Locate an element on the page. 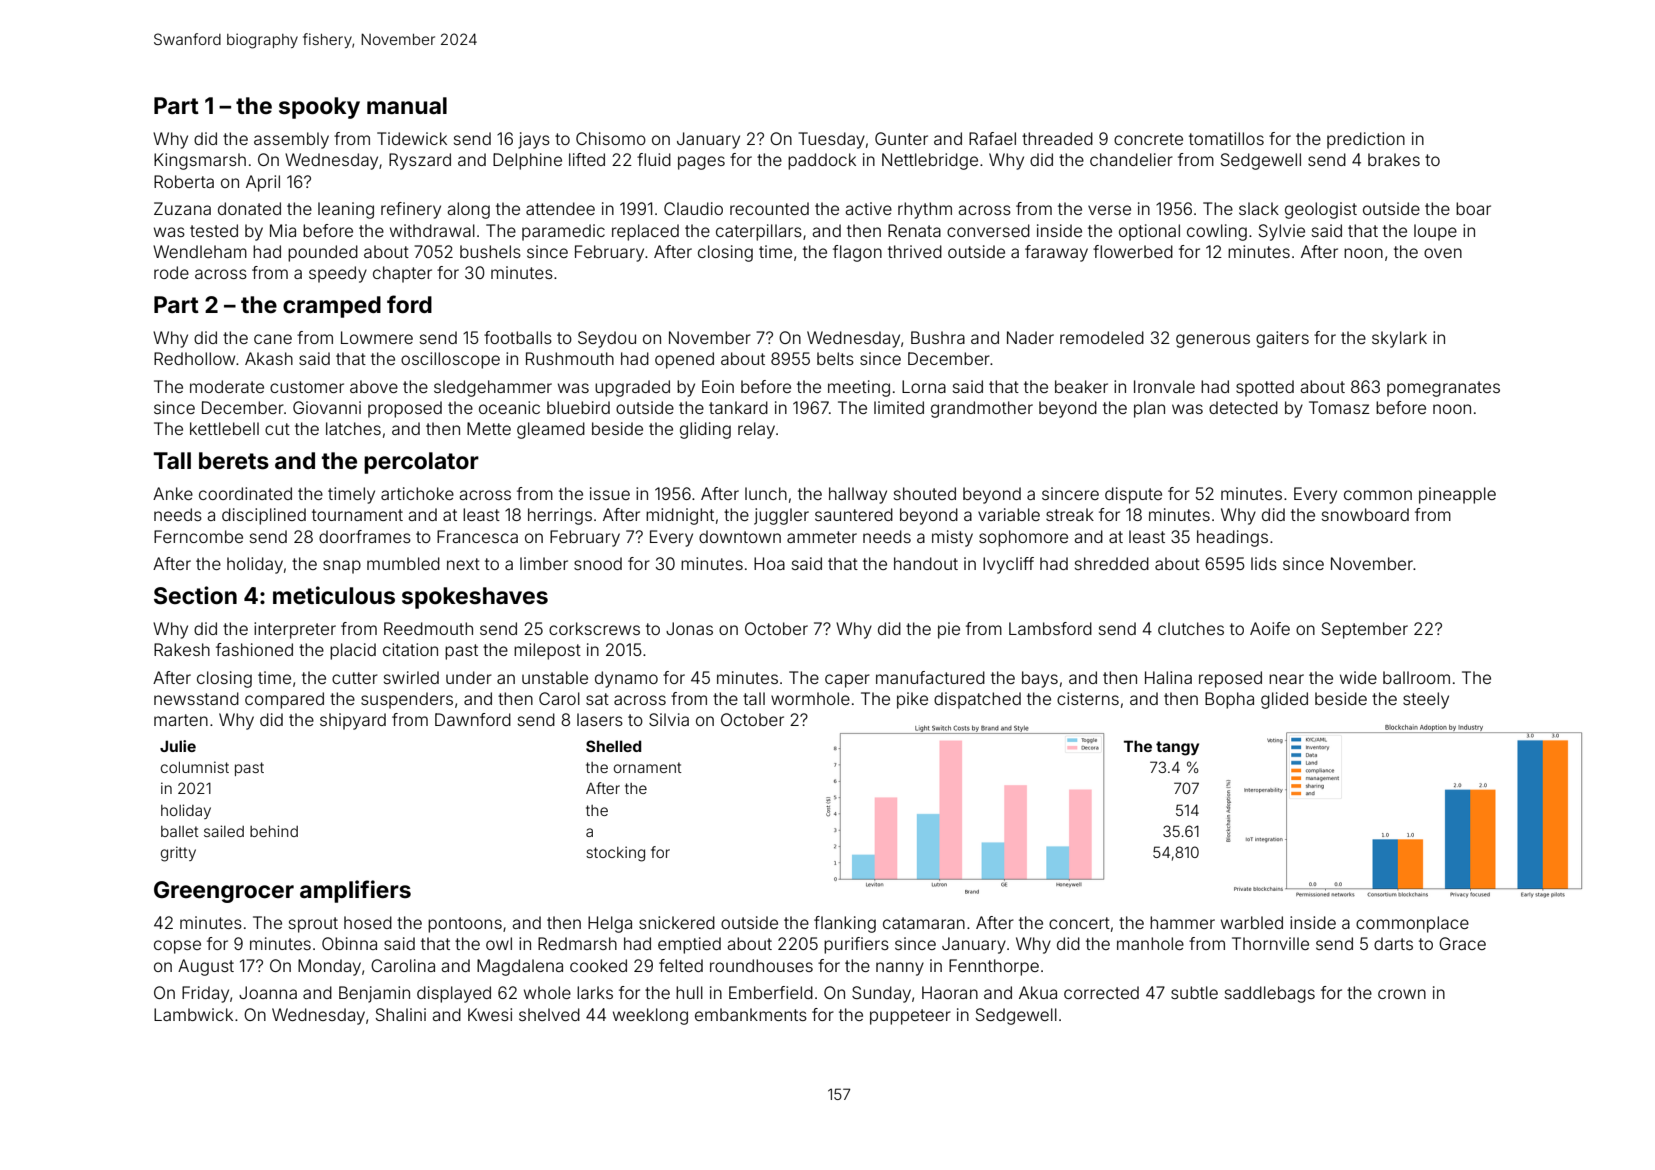 The image size is (1655, 1170). meticulous is located at coordinates (334, 595).
